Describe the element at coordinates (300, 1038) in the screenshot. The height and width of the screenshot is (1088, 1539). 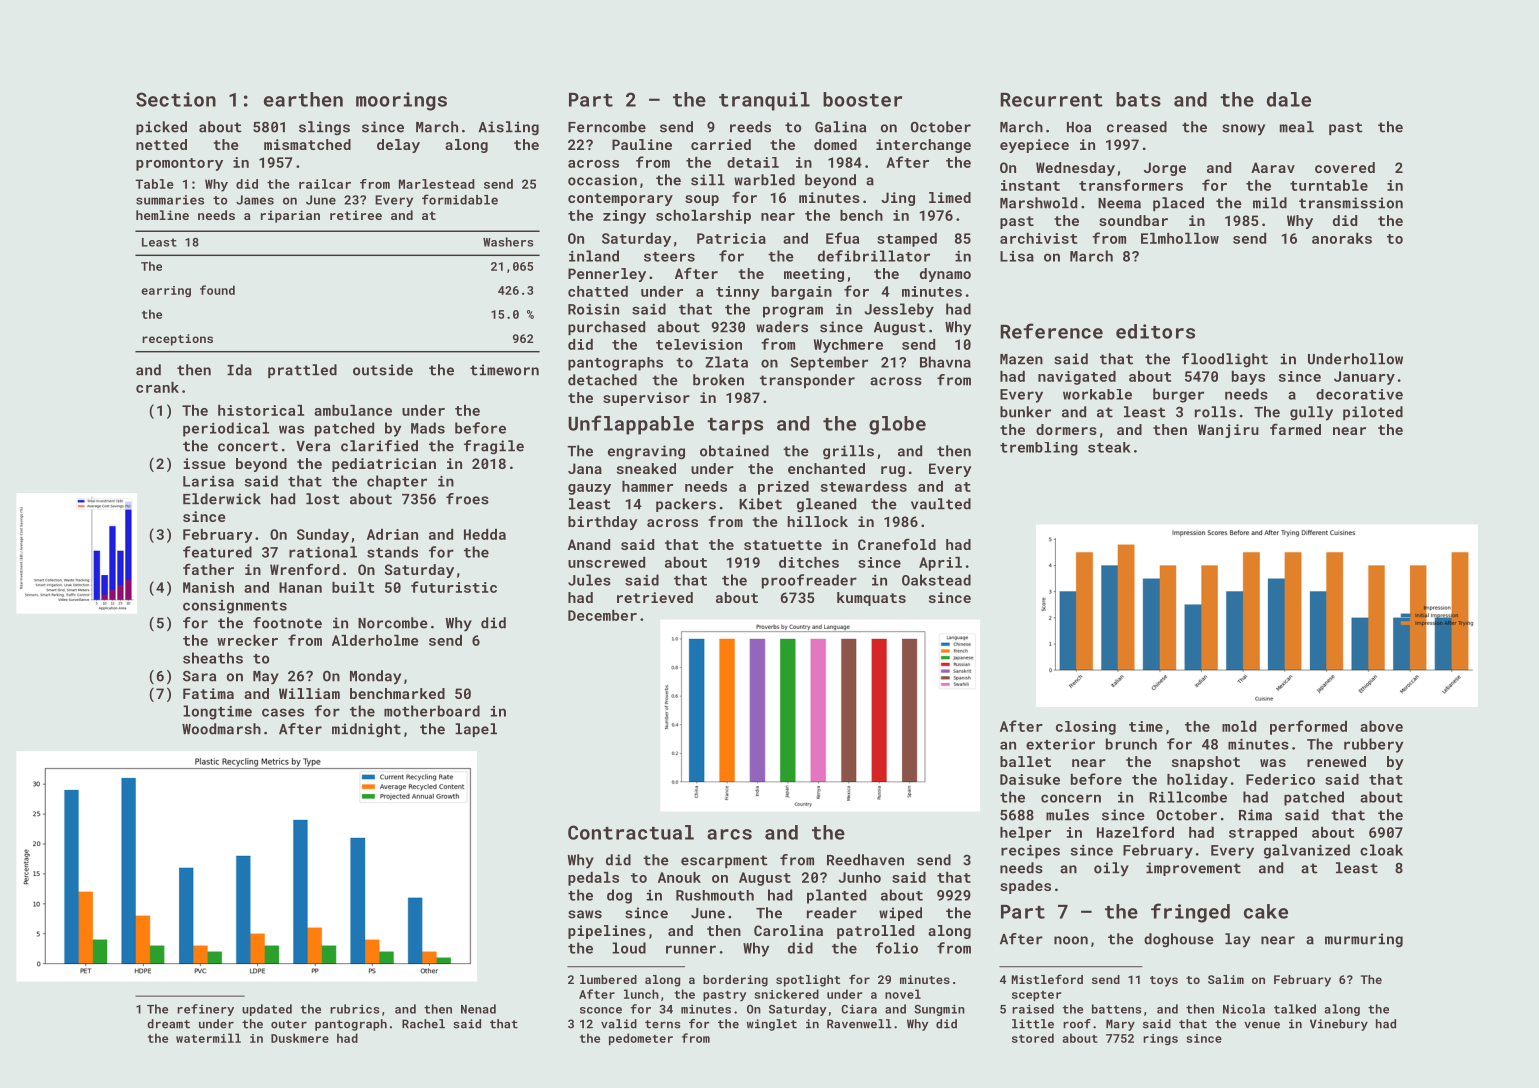
I see `Duskmere` at that location.
